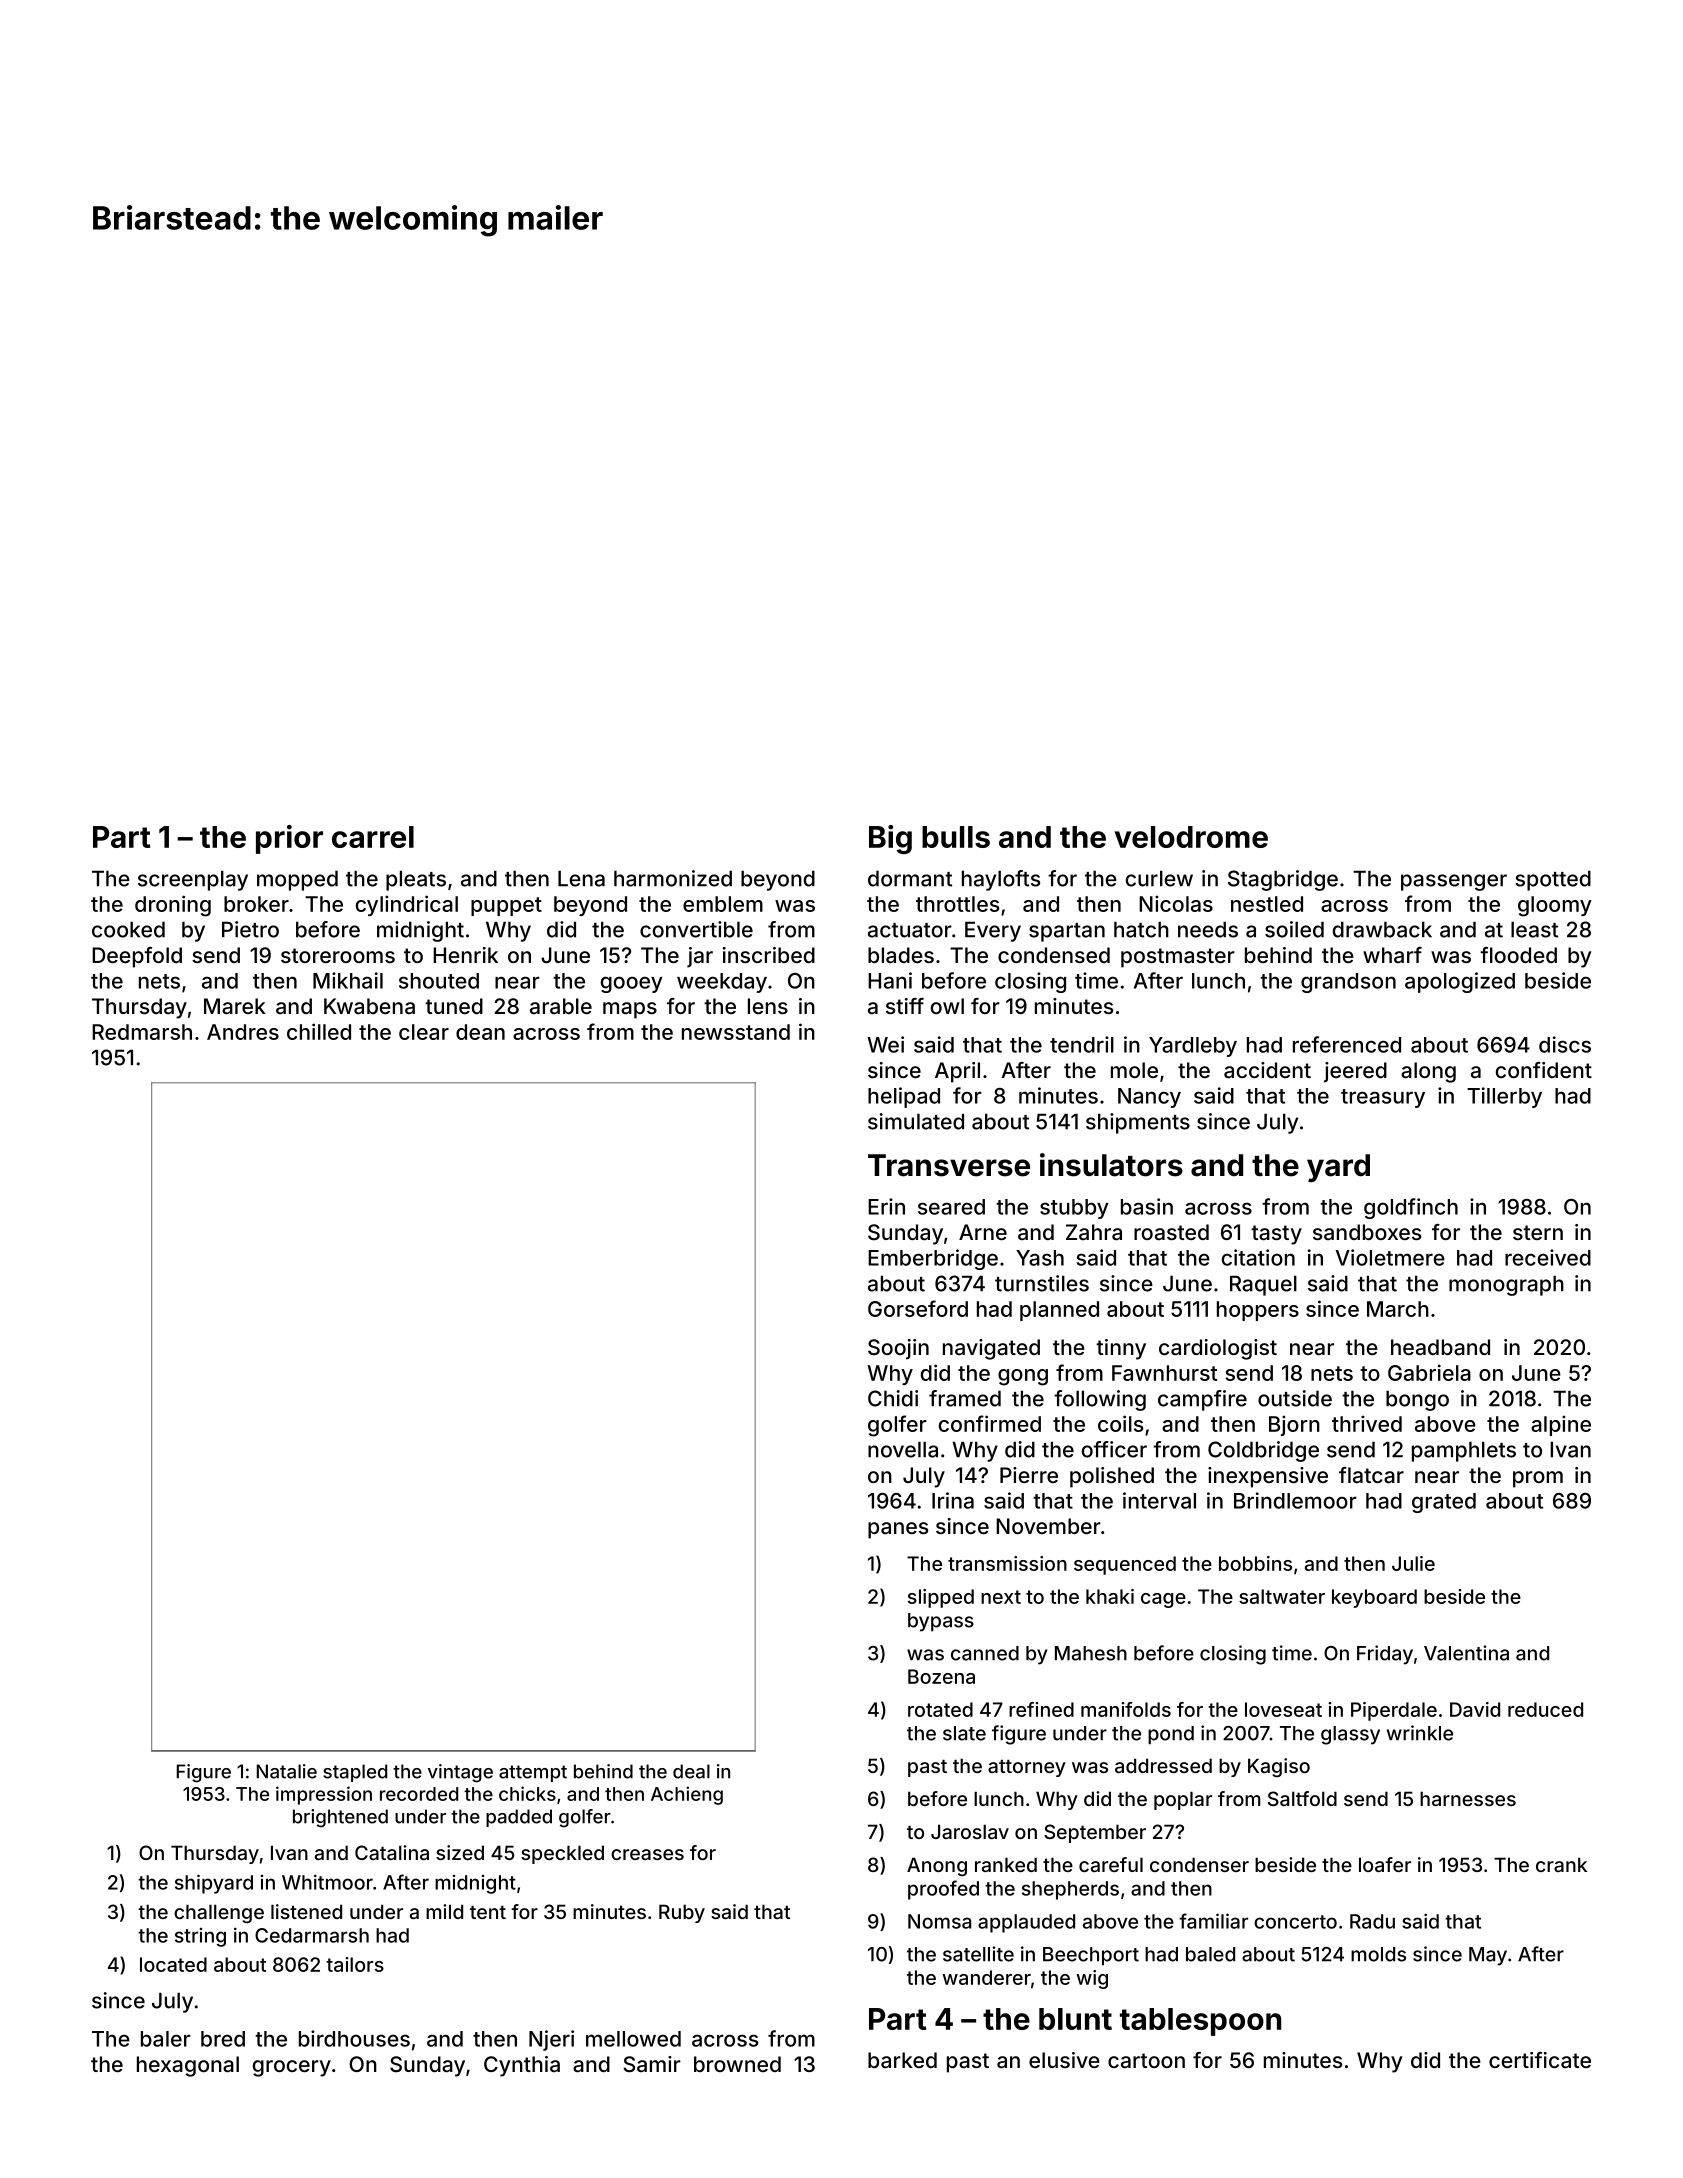  Describe the element at coordinates (1295, 1922) in the page. I see `concerto` at that location.
